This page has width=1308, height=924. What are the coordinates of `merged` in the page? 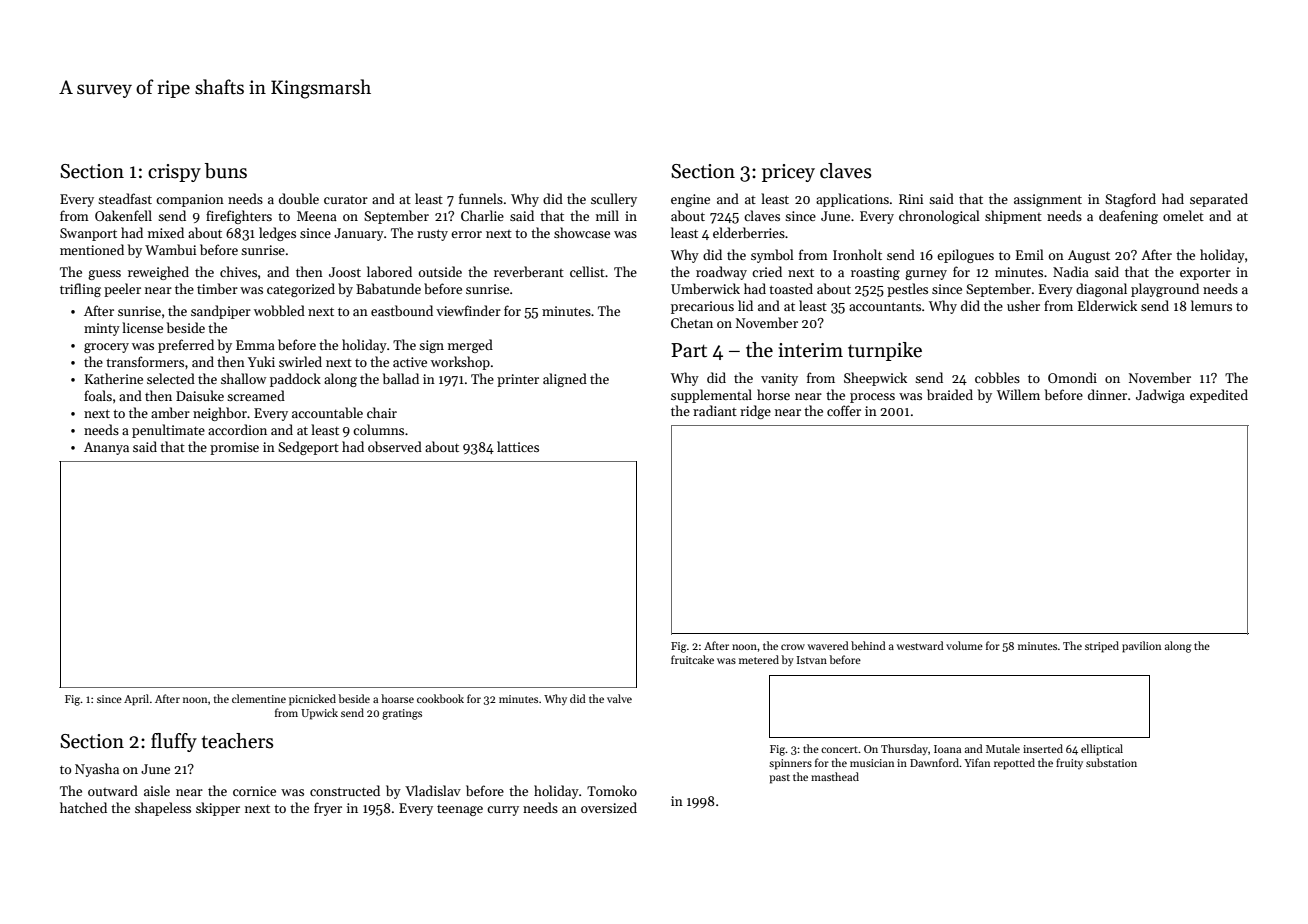 It's located at (470, 346).
